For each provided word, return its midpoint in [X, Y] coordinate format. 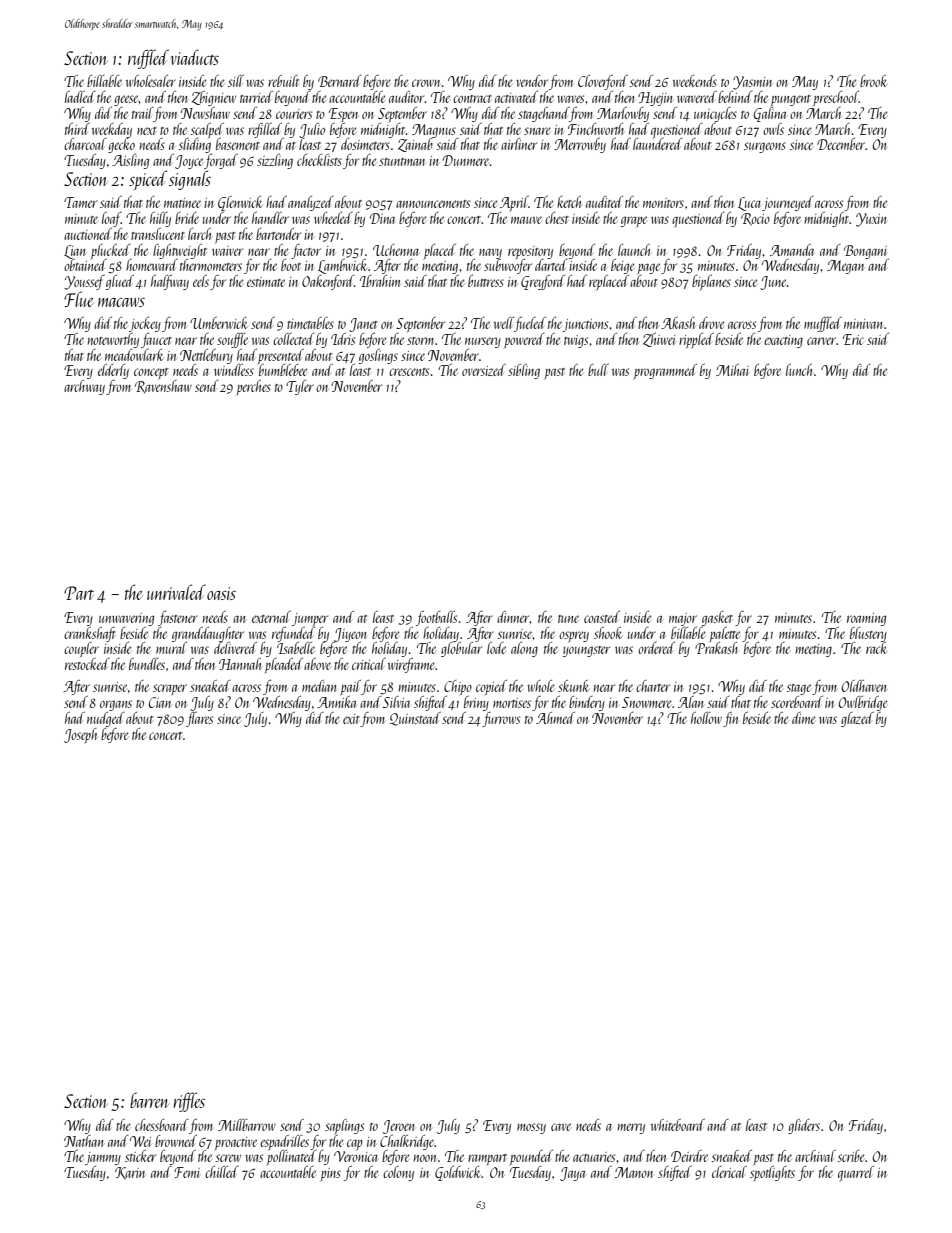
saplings [344, 1126]
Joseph [80, 736]
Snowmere [647, 702]
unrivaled [176, 592]
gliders [804, 1126]
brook [873, 81]
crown [426, 83]
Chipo [458, 687]
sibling [524, 371]
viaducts [195, 57]
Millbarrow [247, 1125]
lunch [799, 370]
